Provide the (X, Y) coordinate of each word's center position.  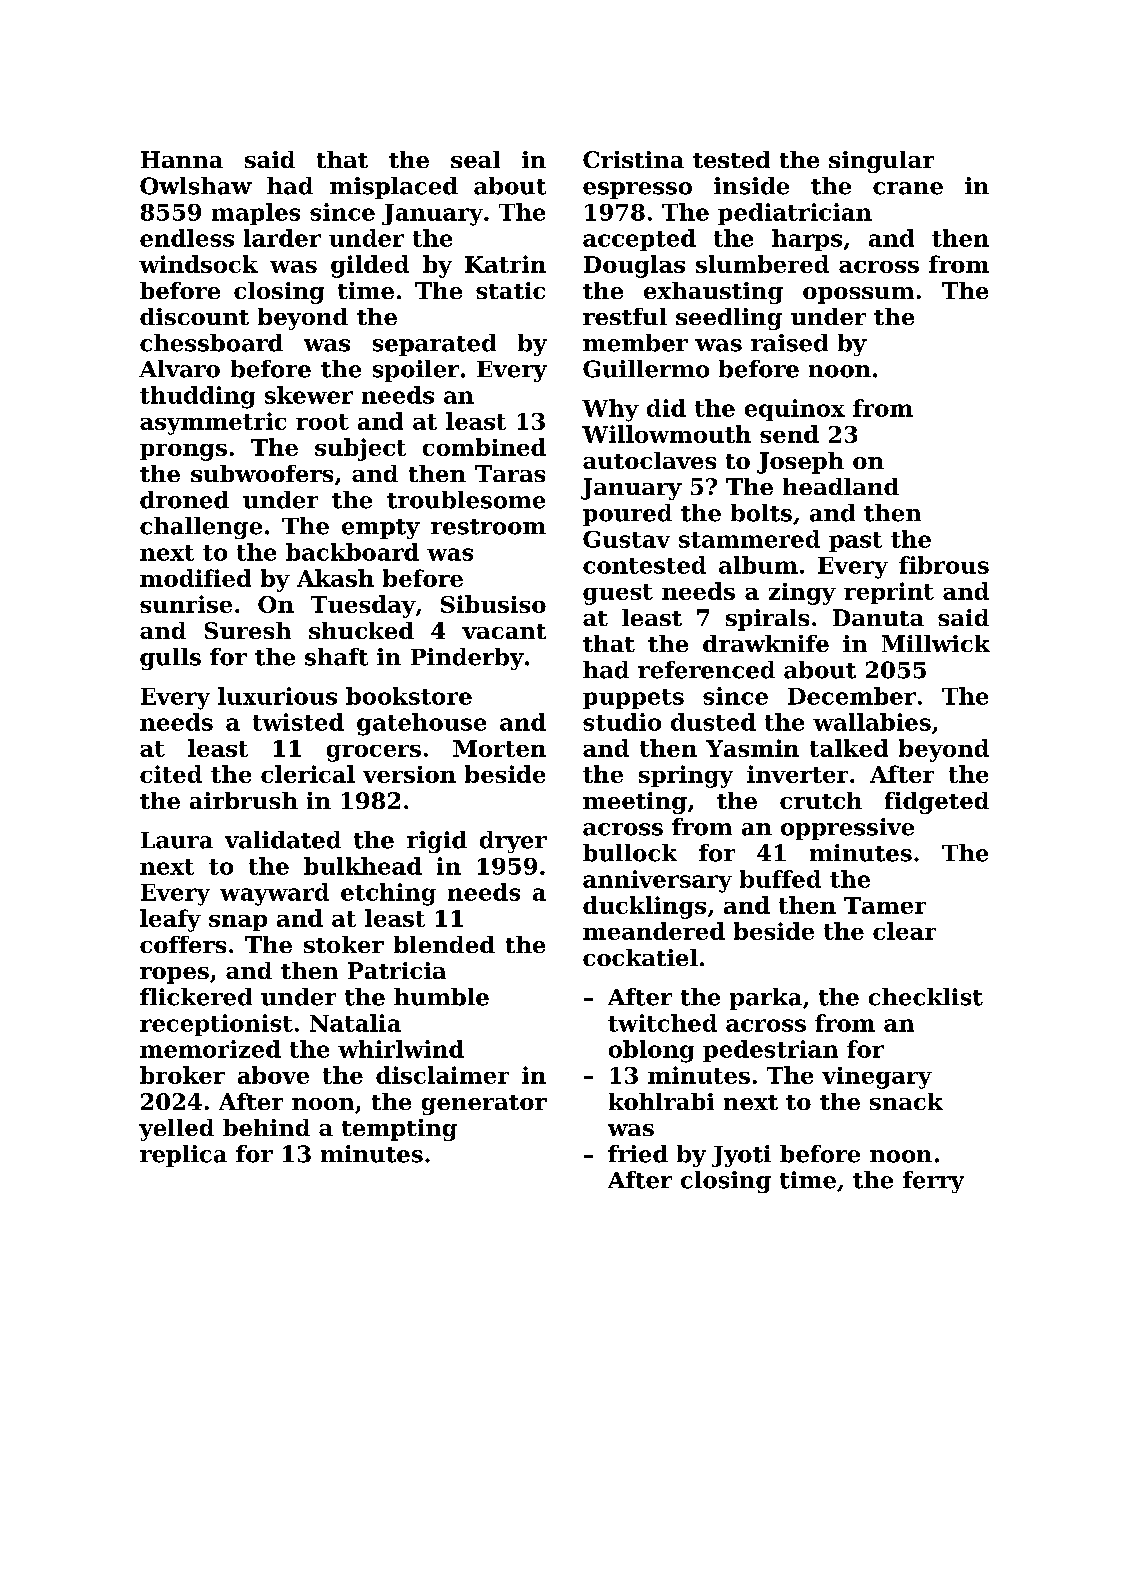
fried (638, 1154)
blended (444, 944)
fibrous (944, 565)
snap (238, 923)
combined (484, 447)
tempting (399, 1130)
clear (904, 931)
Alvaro (179, 369)
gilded (370, 266)
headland (841, 486)
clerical (308, 774)
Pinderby (467, 659)
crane (908, 188)
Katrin (505, 264)
